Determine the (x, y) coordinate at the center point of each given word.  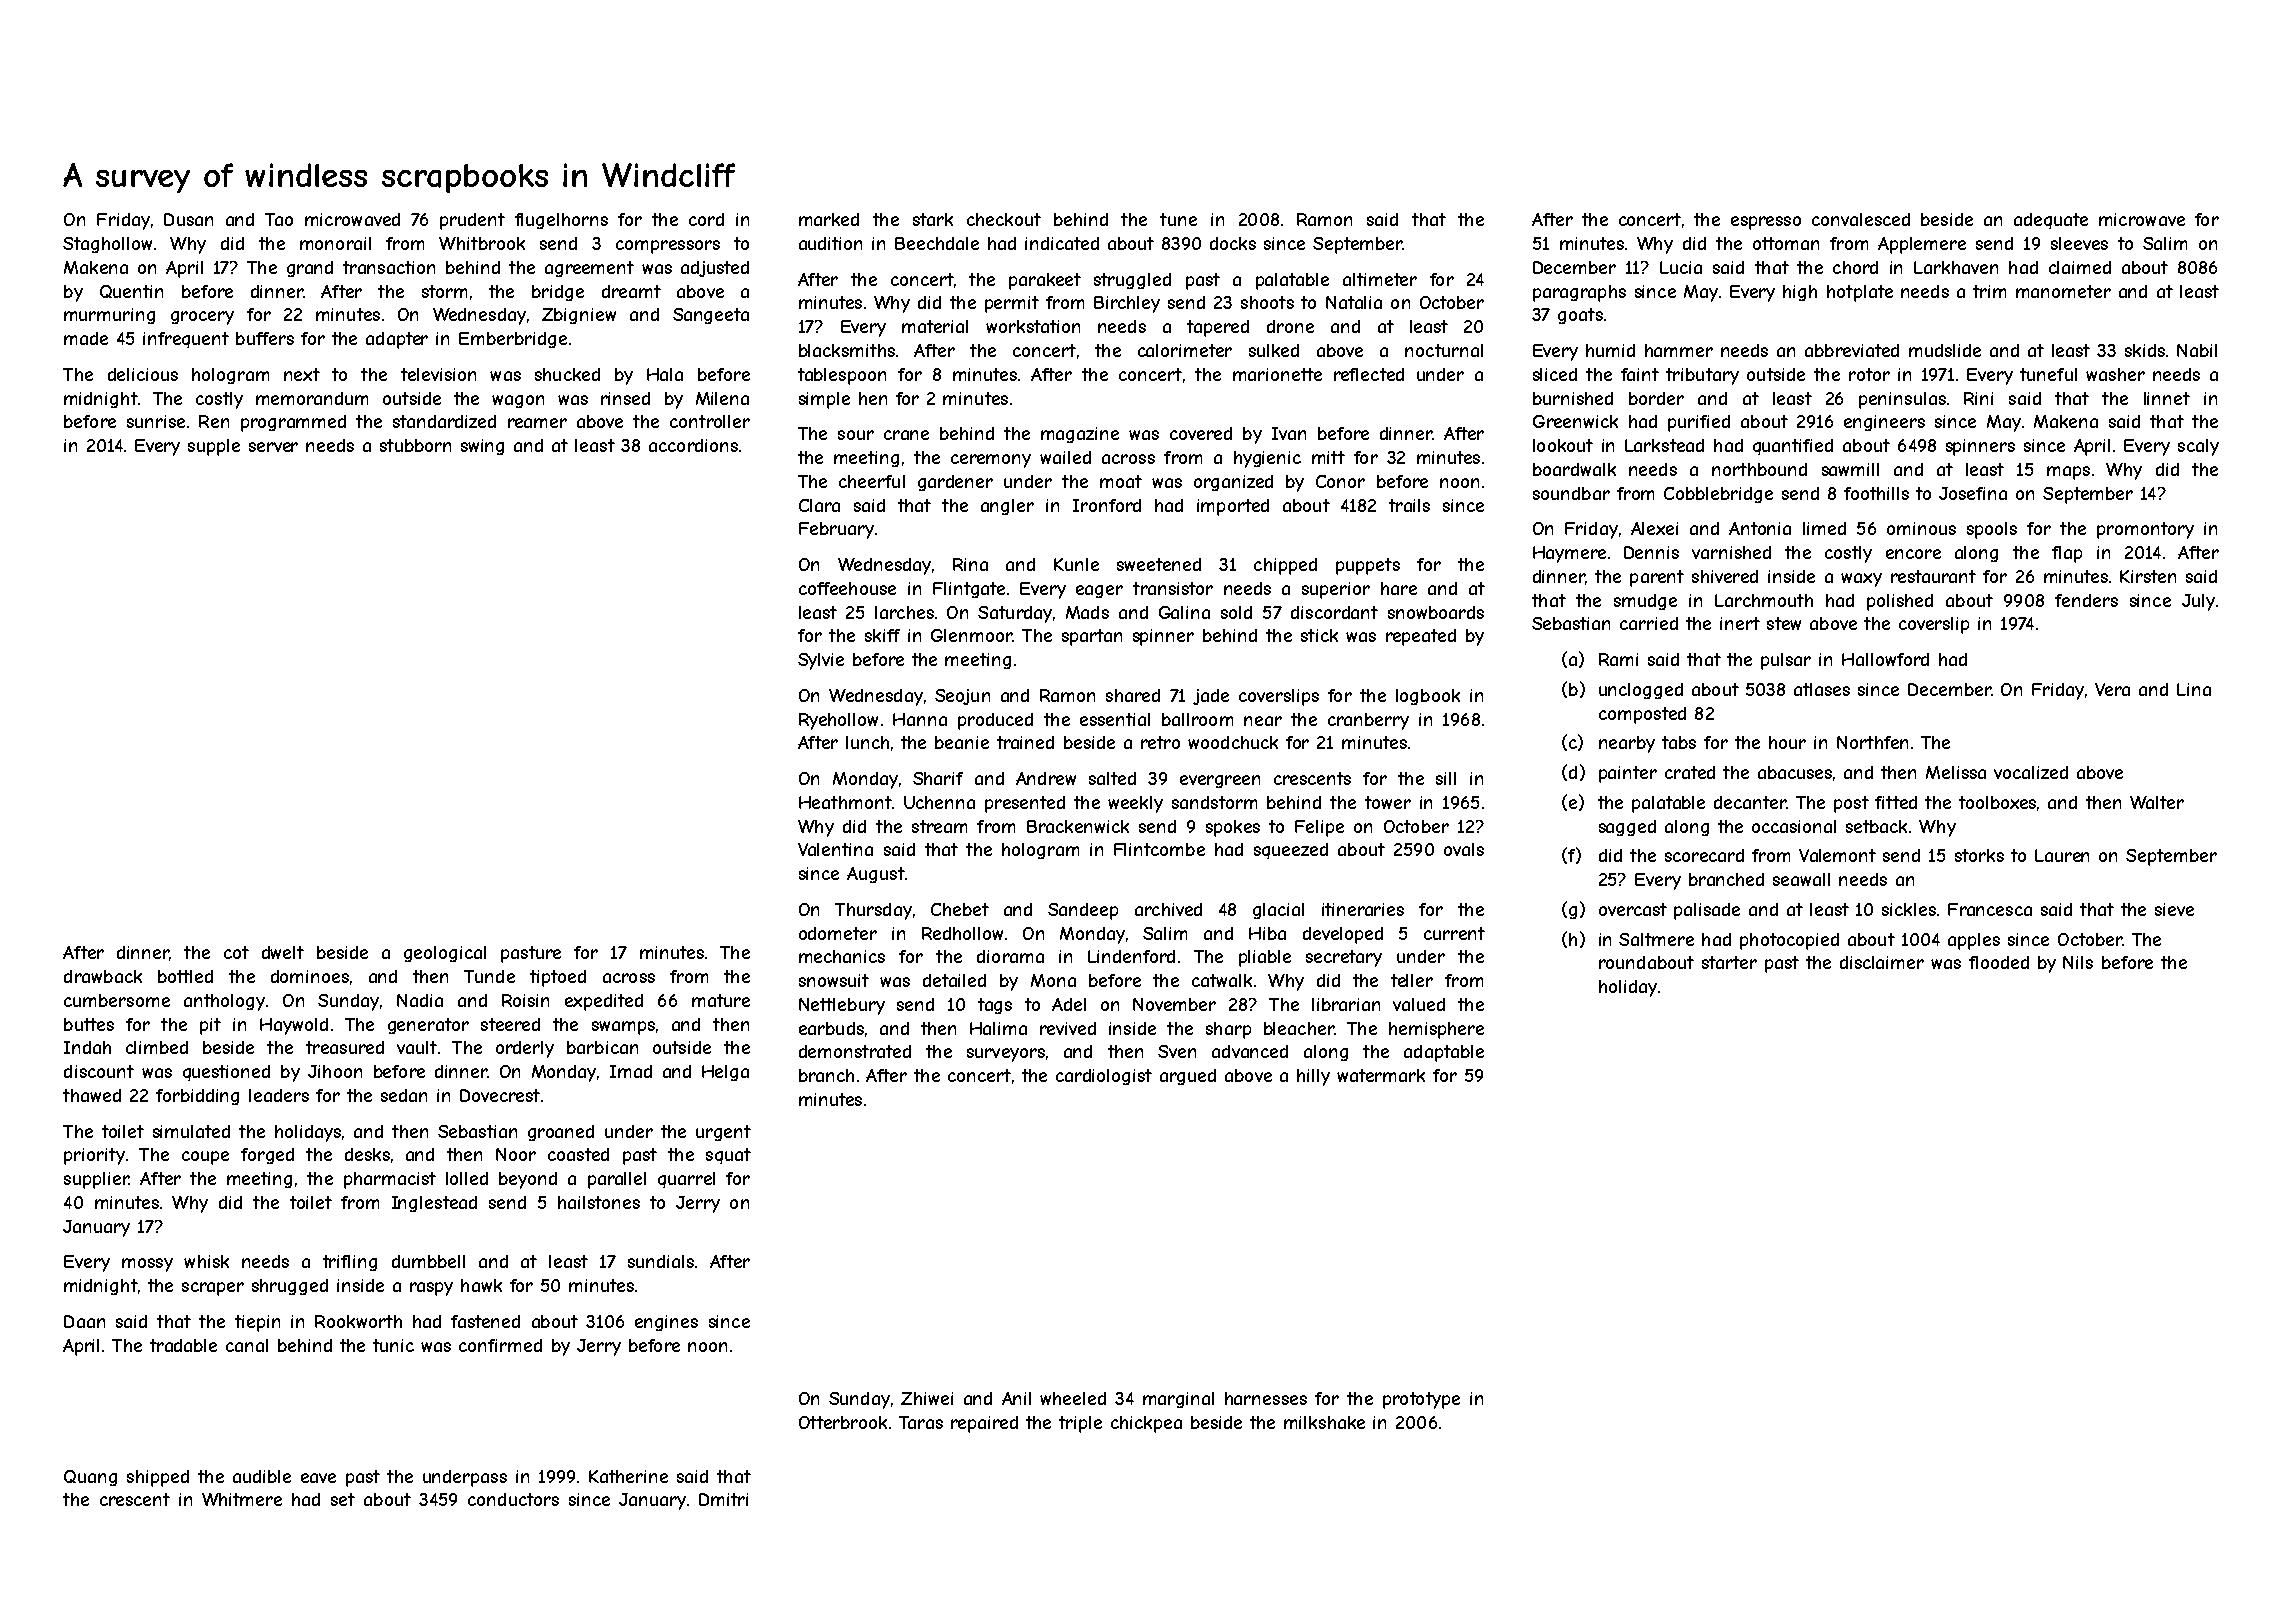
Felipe (1319, 828)
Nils (2078, 962)
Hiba (1267, 933)
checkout (1004, 219)
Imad (631, 1071)
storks (1979, 855)
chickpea (1146, 1424)
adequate (2051, 221)
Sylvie (821, 661)
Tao (279, 219)
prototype (1421, 1400)
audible (262, 1476)
